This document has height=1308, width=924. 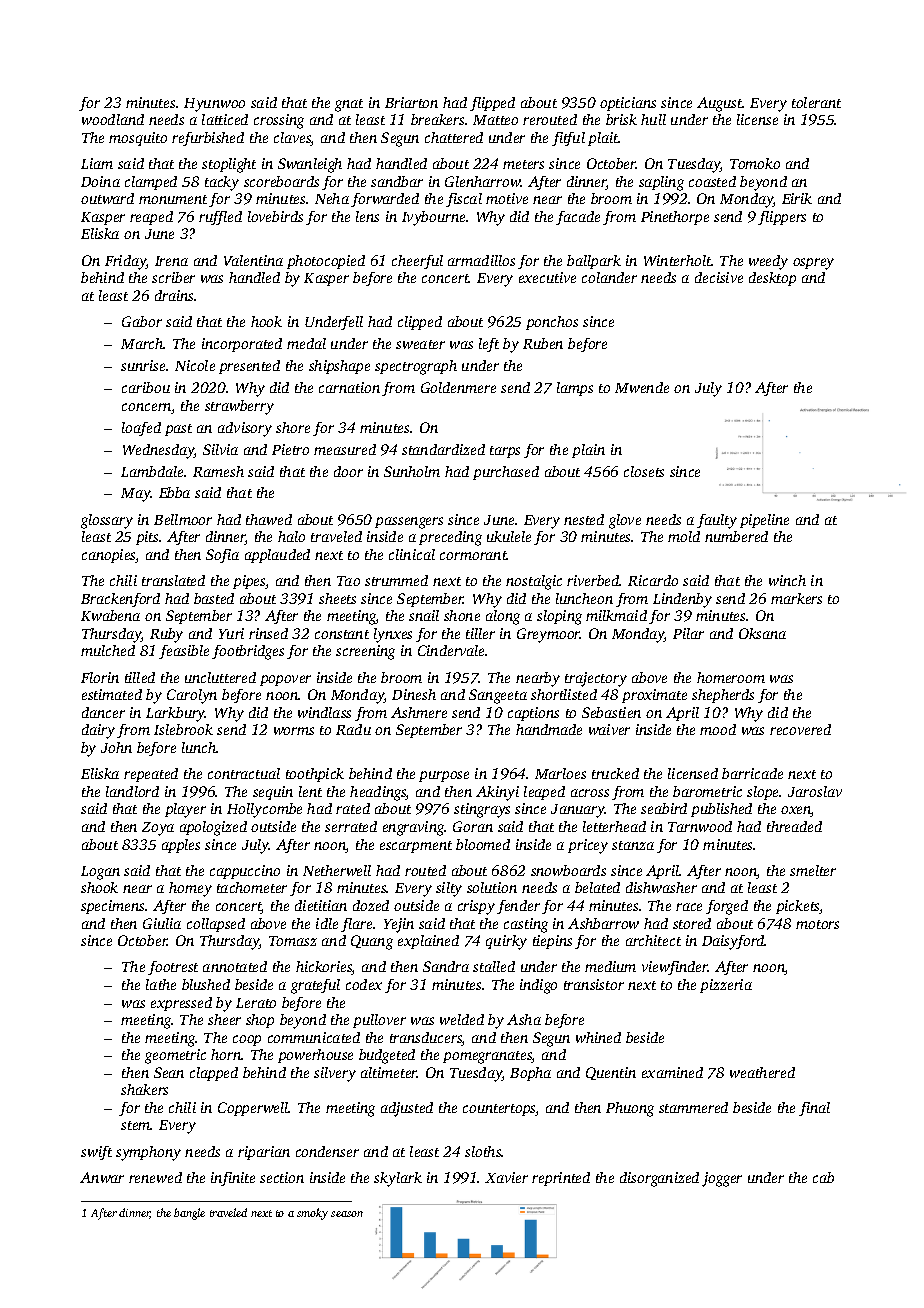 What do you see at coordinates (279, 121) in the document?
I see `crossing` at bounding box center [279, 121].
